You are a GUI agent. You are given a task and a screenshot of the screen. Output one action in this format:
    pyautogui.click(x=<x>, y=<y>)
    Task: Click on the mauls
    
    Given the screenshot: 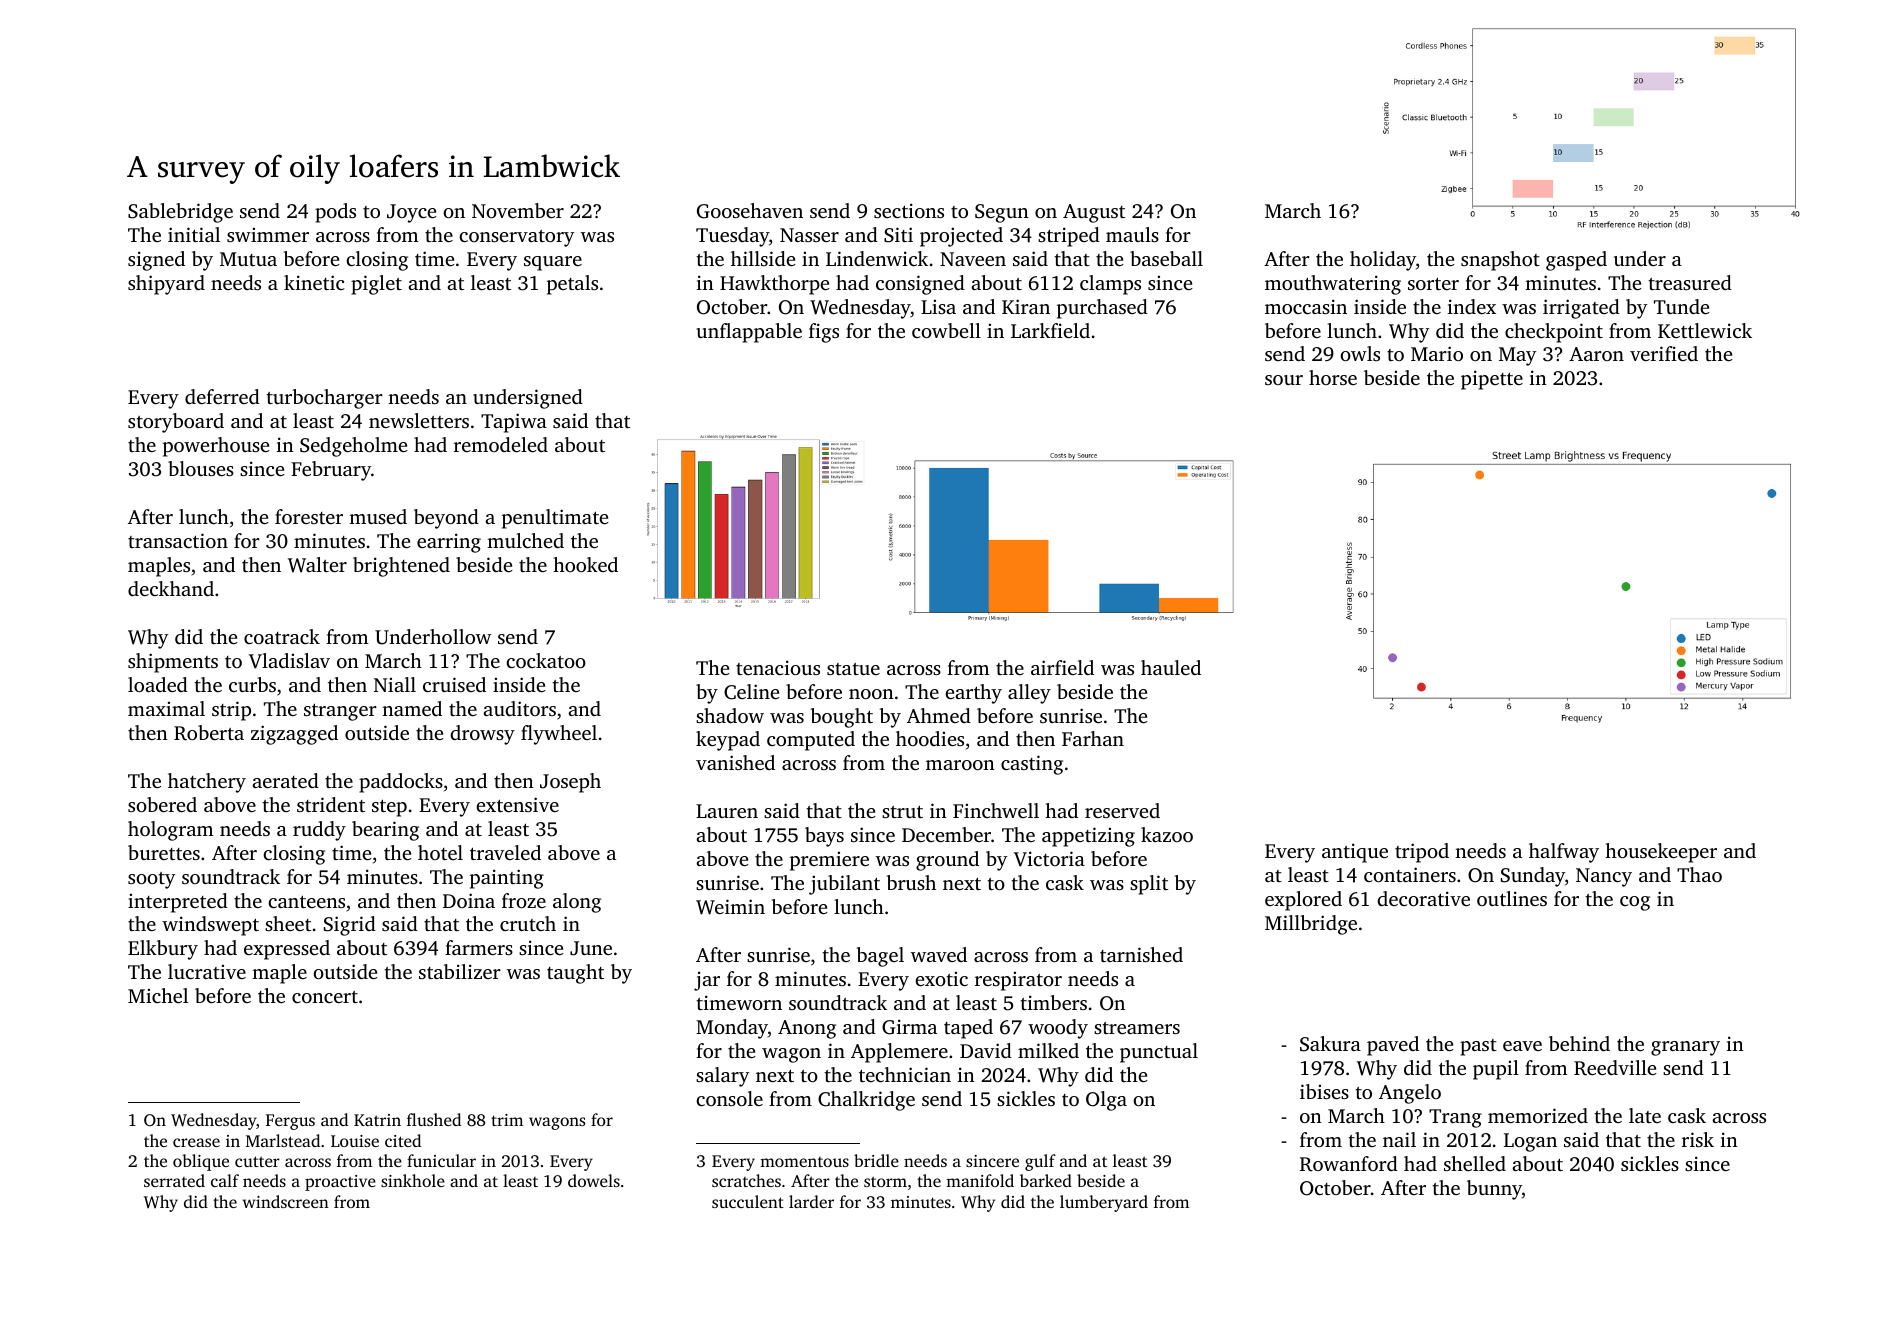 What is the action you would take?
    pyautogui.click(x=1132, y=234)
